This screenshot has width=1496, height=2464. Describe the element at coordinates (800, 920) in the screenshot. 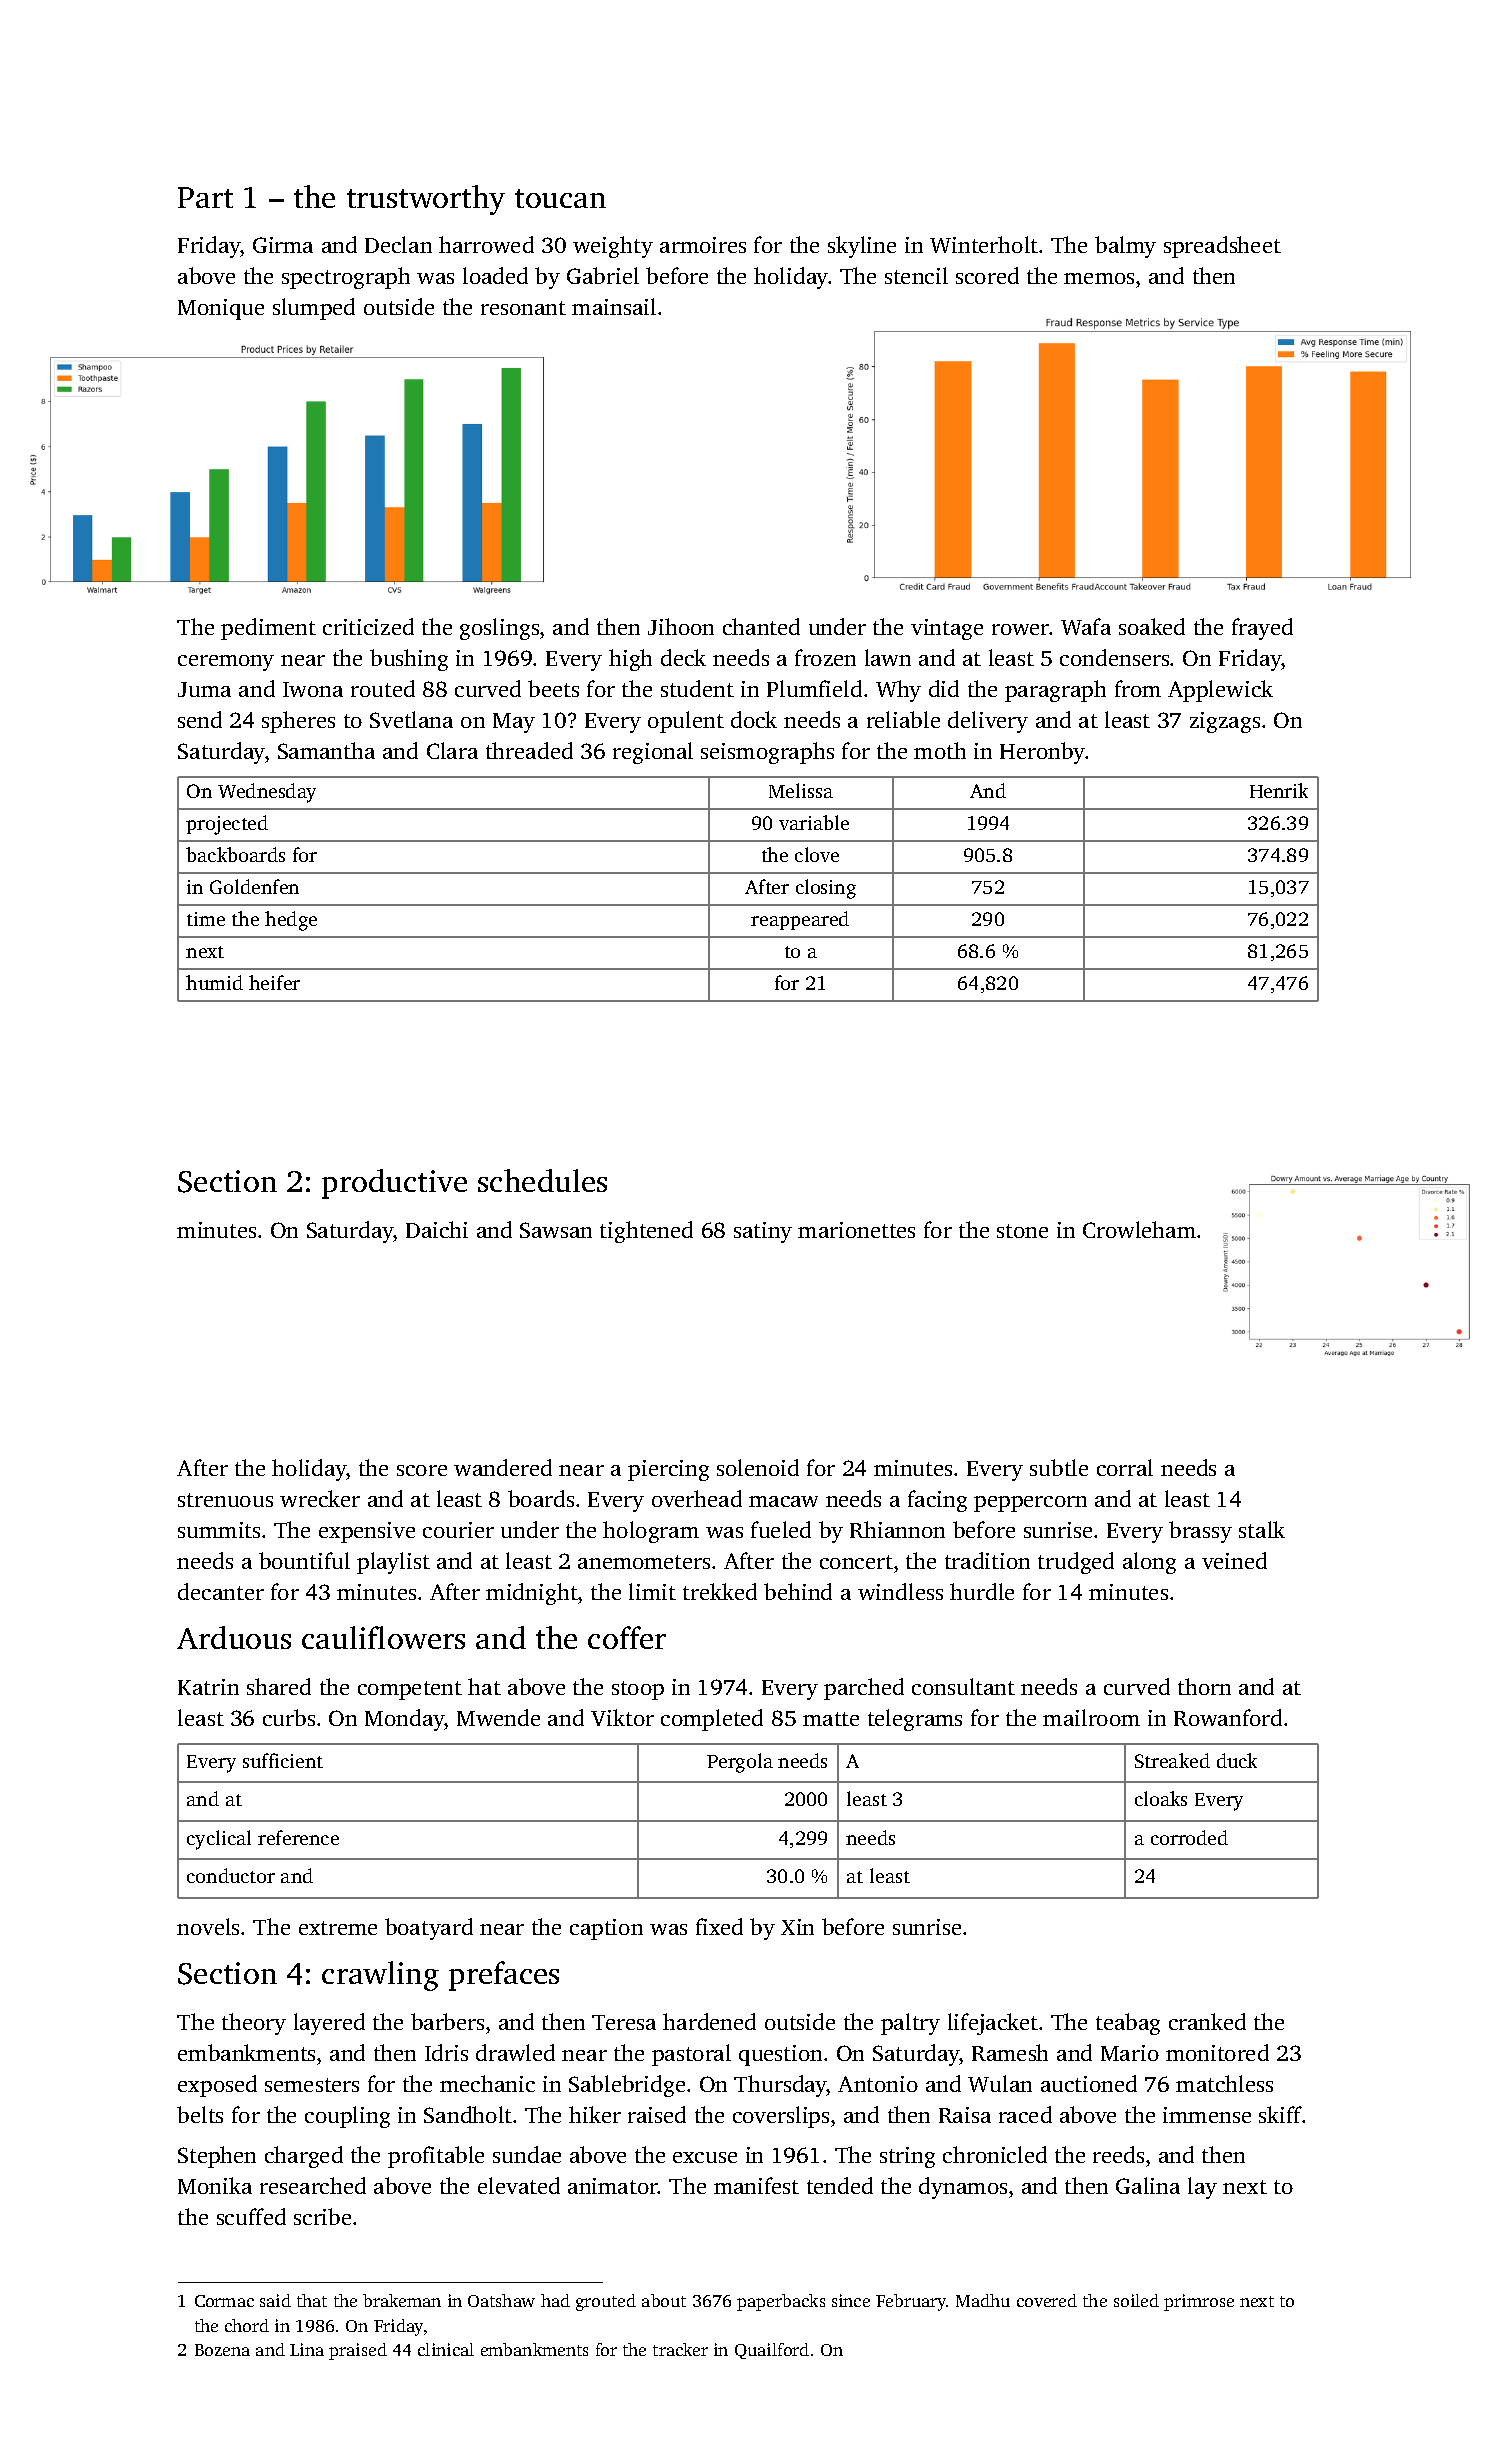

I see `reappeared` at that location.
